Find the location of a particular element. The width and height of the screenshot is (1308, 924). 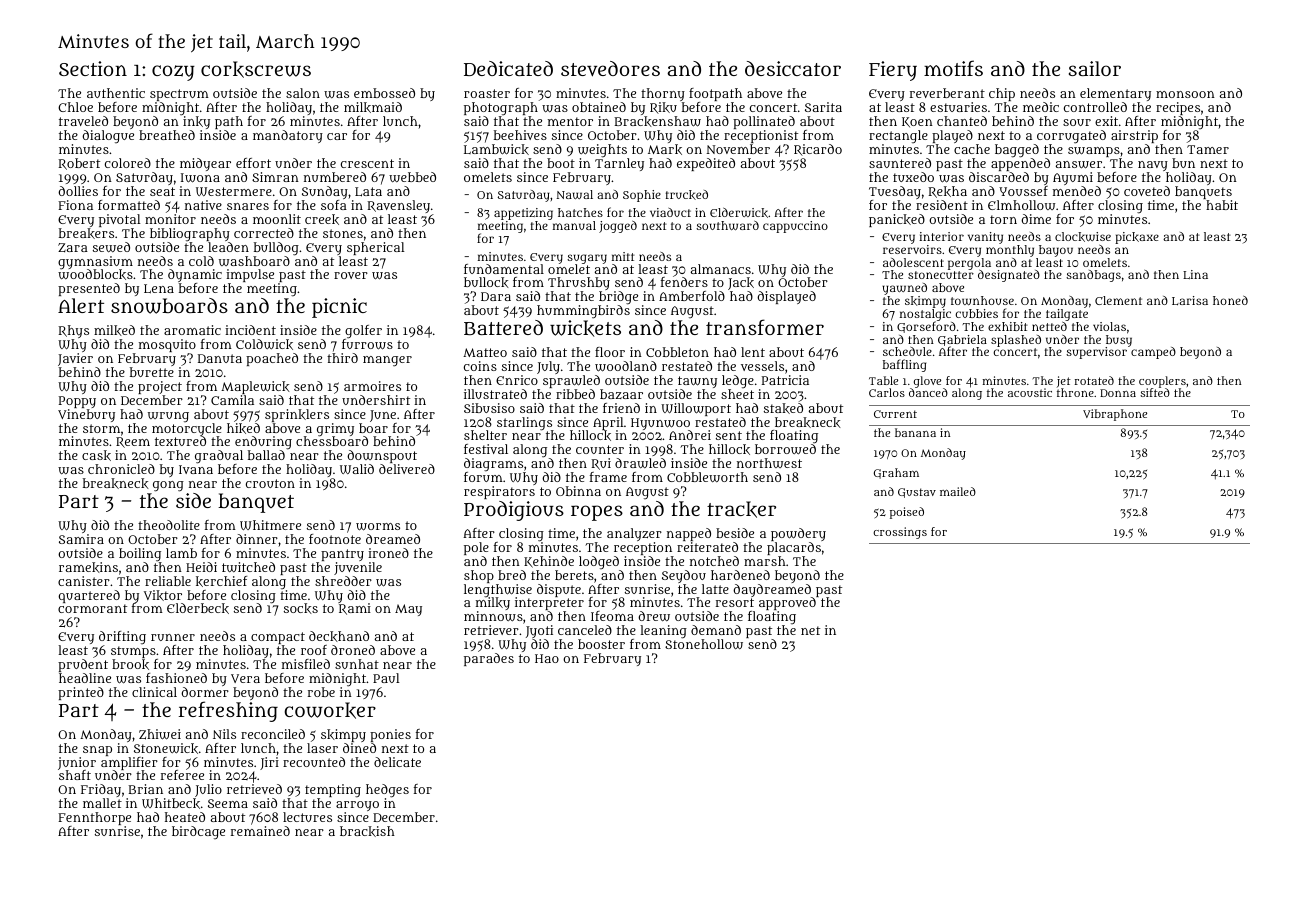

transformer is located at coordinates (765, 327).
